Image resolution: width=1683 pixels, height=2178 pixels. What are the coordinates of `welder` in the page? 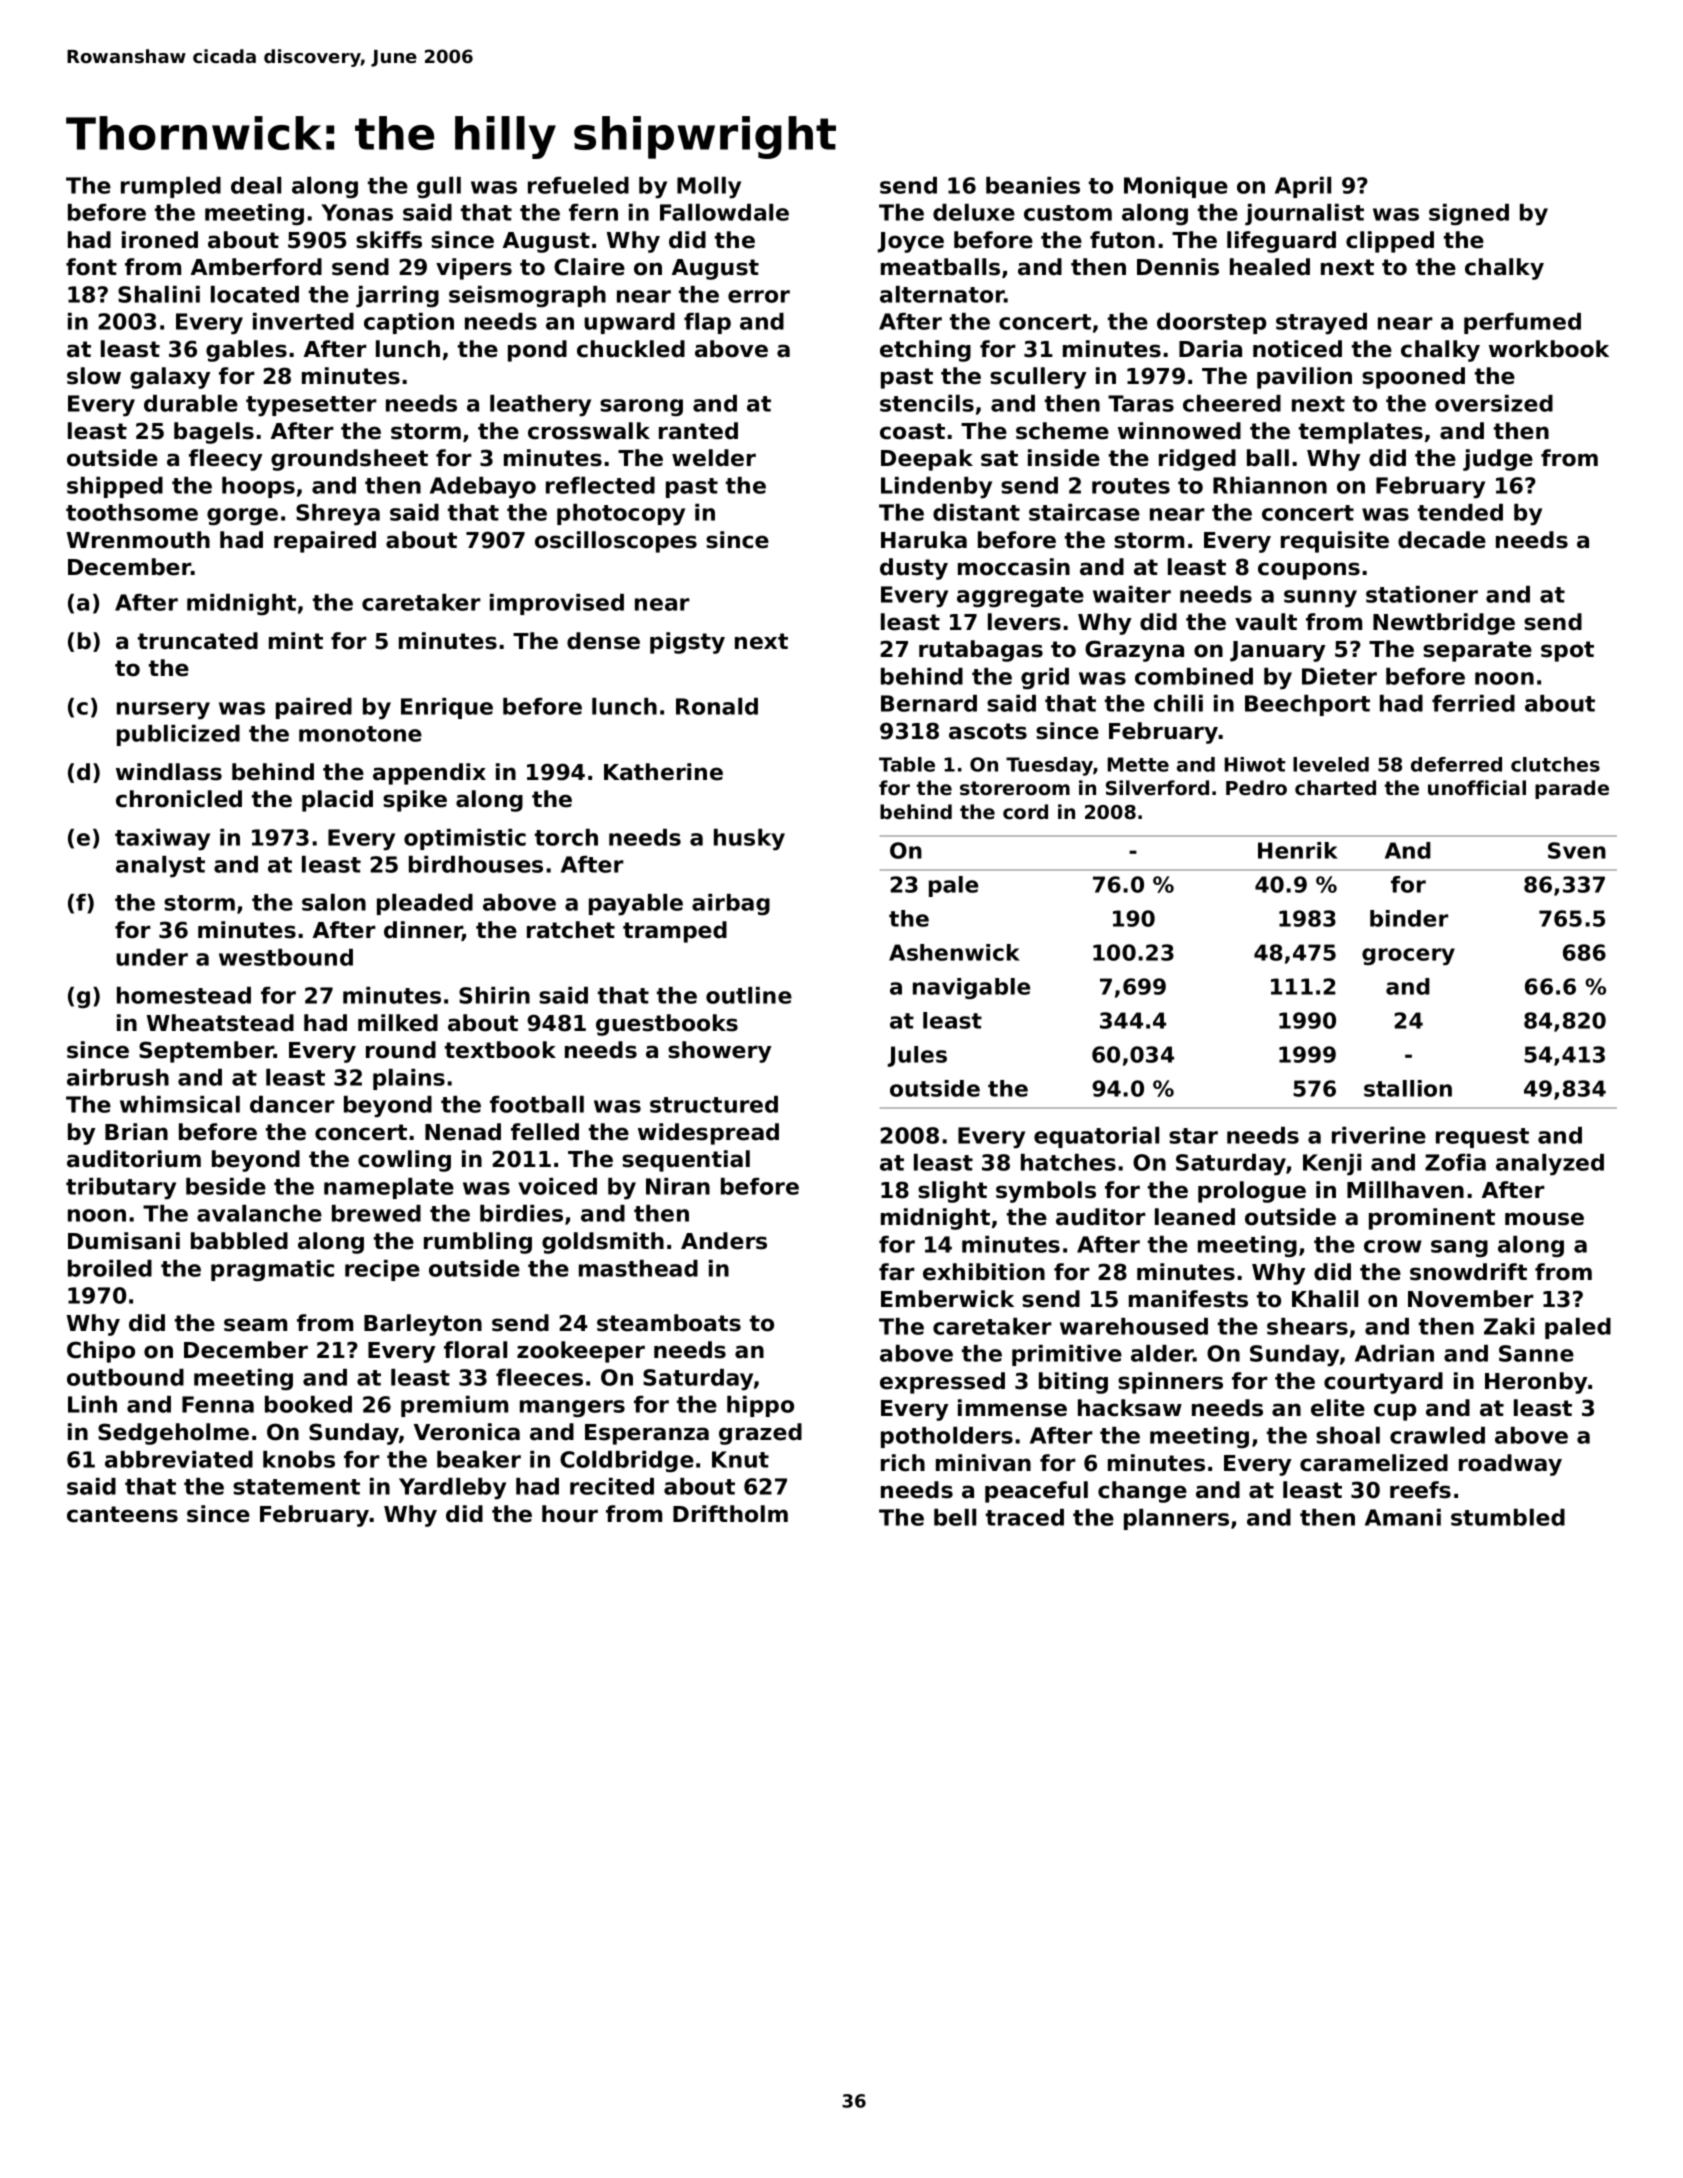 It's located at (714, 458).
